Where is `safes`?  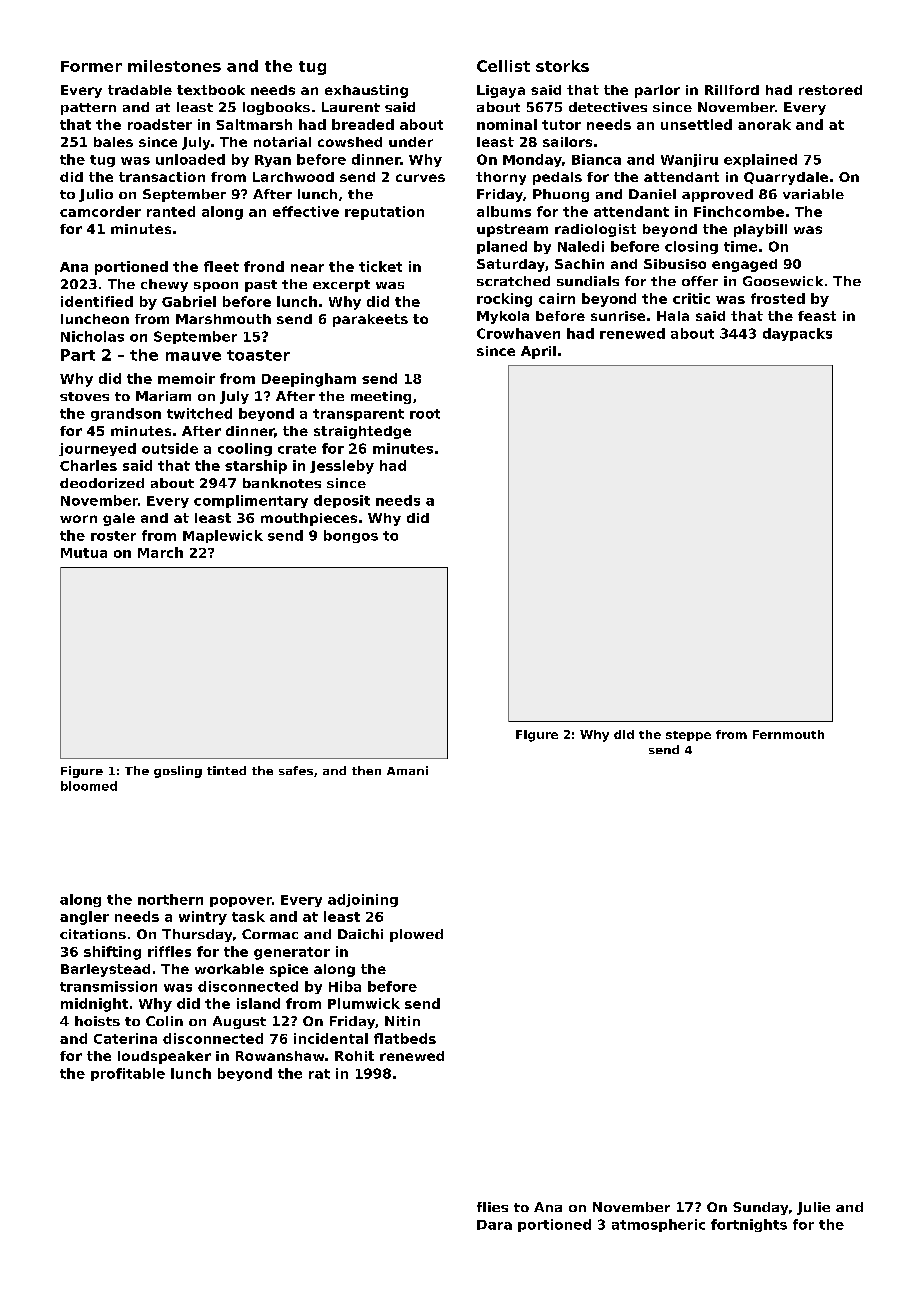
safes is located at coordinates (296, 770).
